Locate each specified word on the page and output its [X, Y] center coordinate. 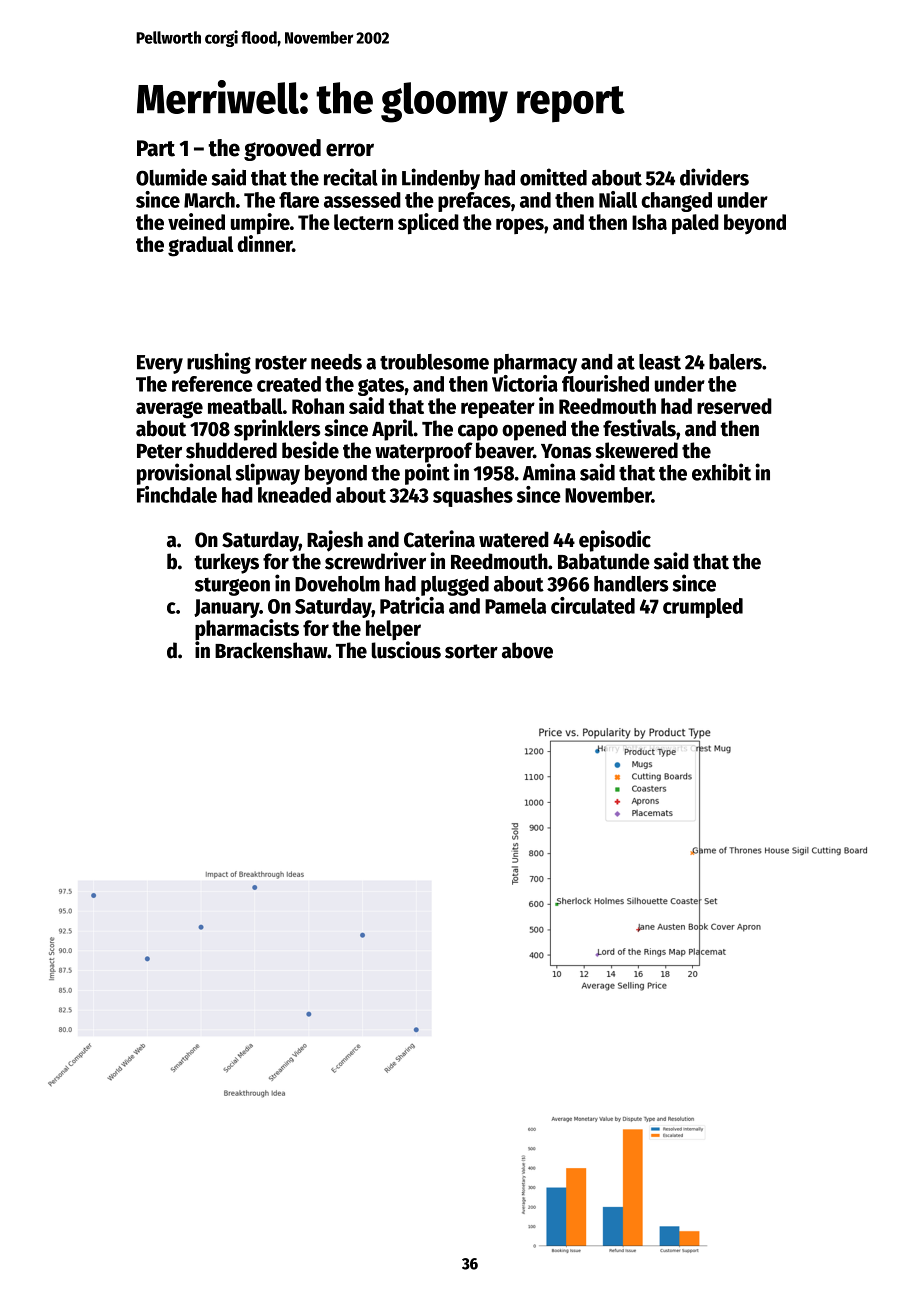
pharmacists [247, 629]
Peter [159, 451]
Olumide [171, 177]
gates [381, 387]
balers [735, 362]
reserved [734, 406]
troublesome [434, 362]
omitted [553, 177]
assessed [362, 200]
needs [336, 362]
